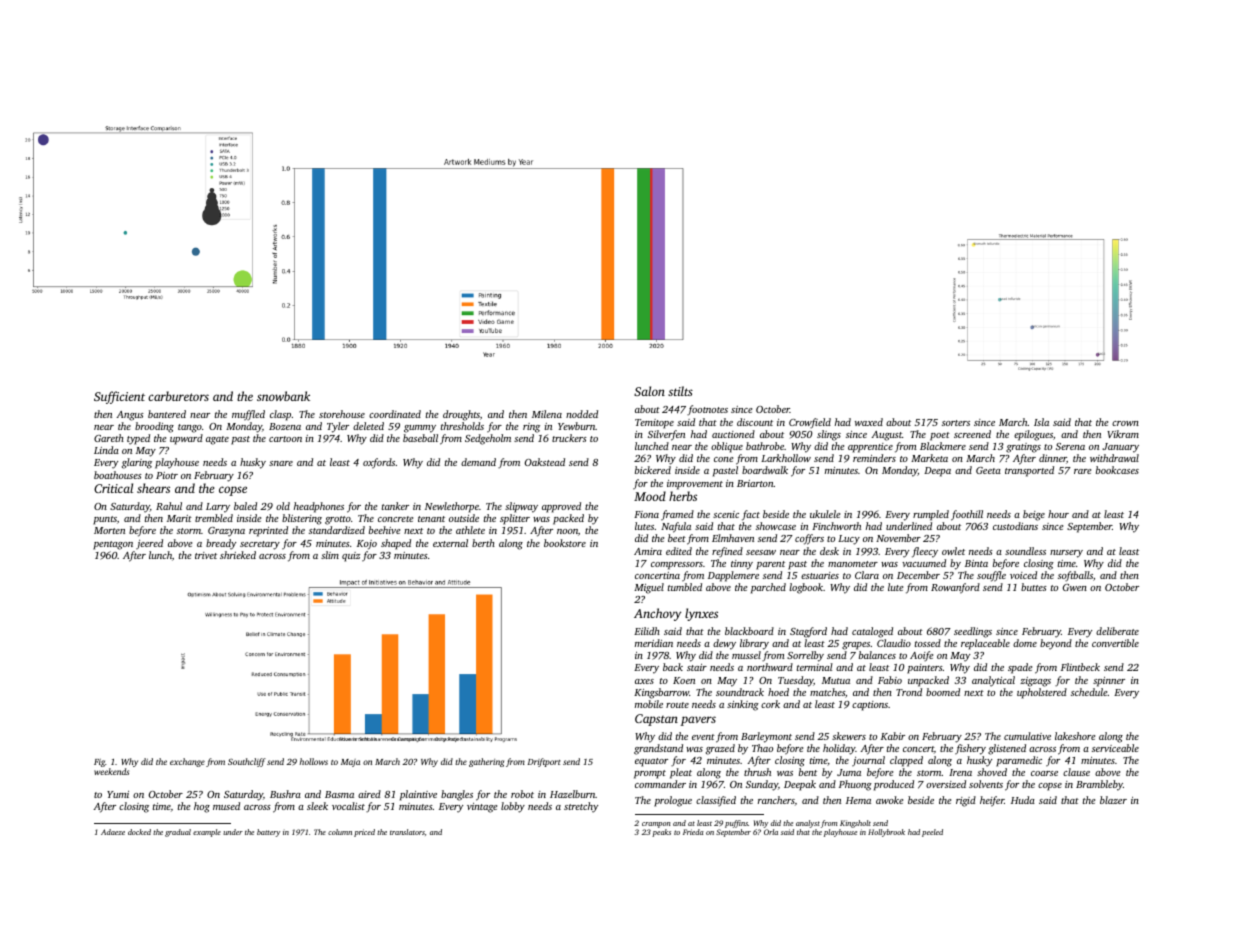 Image resolution: width=1233 pixels, height=952 pixels. What do you see at coordinates (973, 632) in the screenshot?
I see `seedlings` at bounding box center [973, 632].
